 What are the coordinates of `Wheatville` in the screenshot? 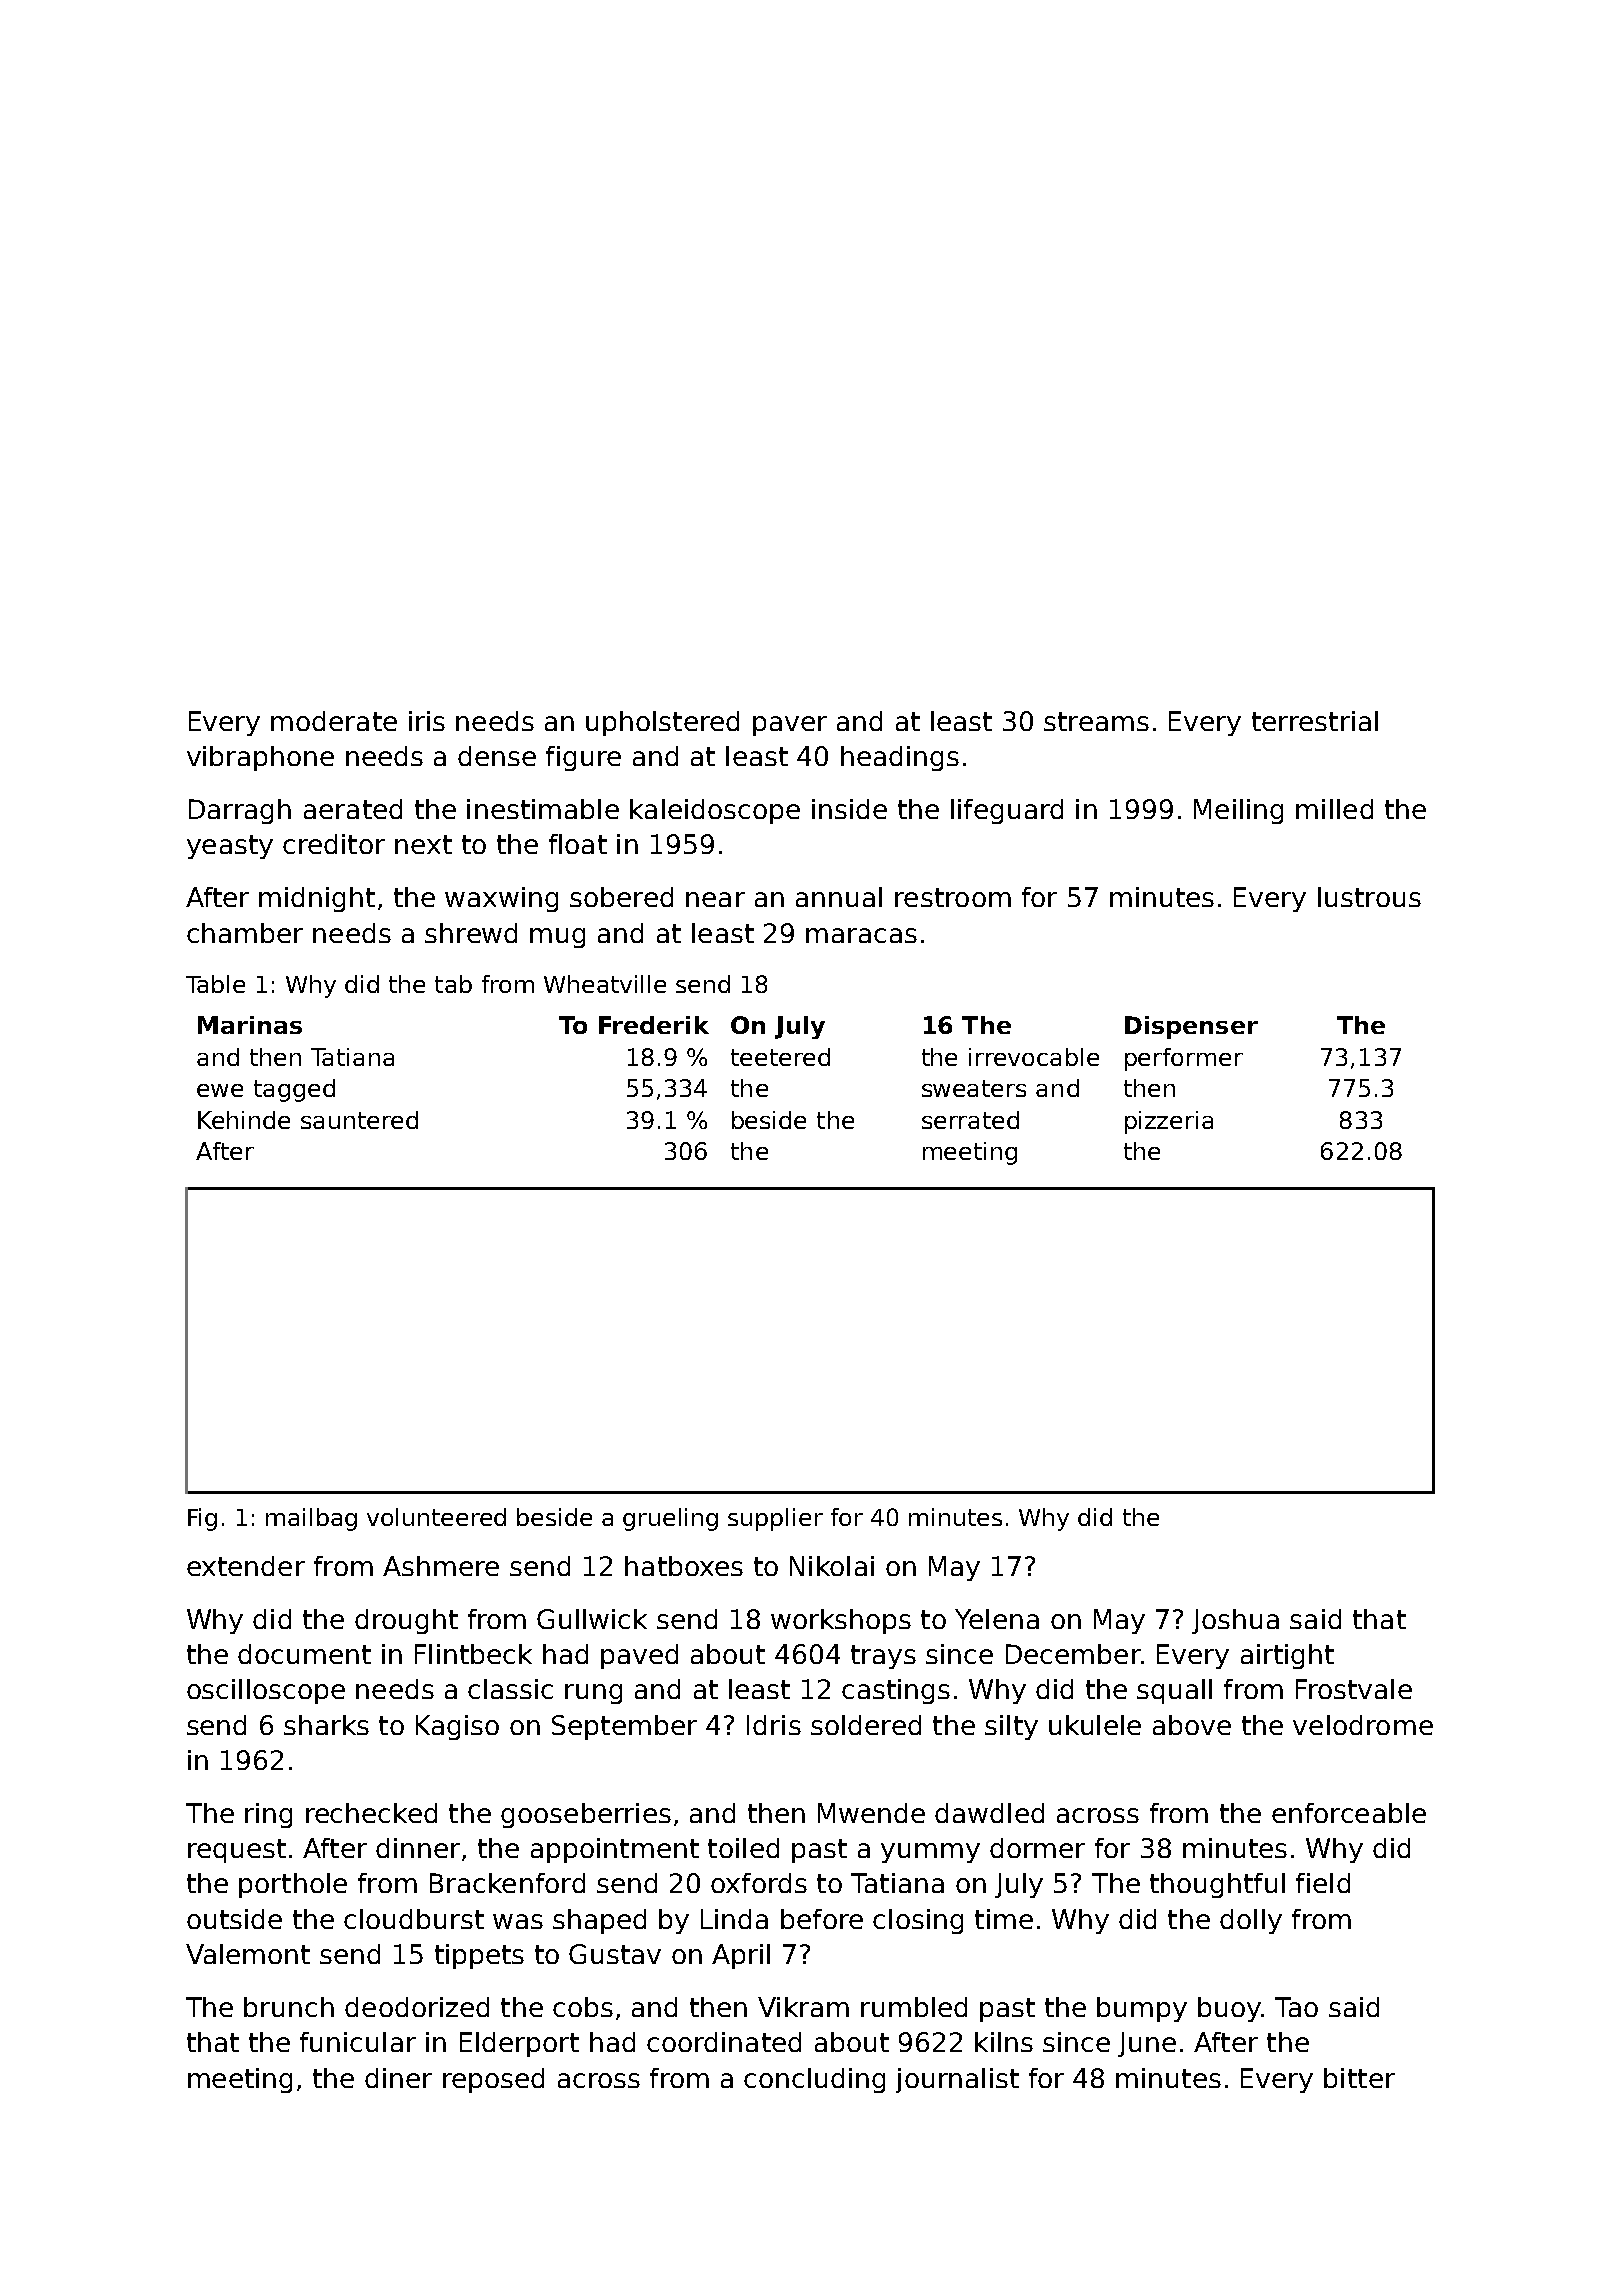 It's located at (605, 984).
